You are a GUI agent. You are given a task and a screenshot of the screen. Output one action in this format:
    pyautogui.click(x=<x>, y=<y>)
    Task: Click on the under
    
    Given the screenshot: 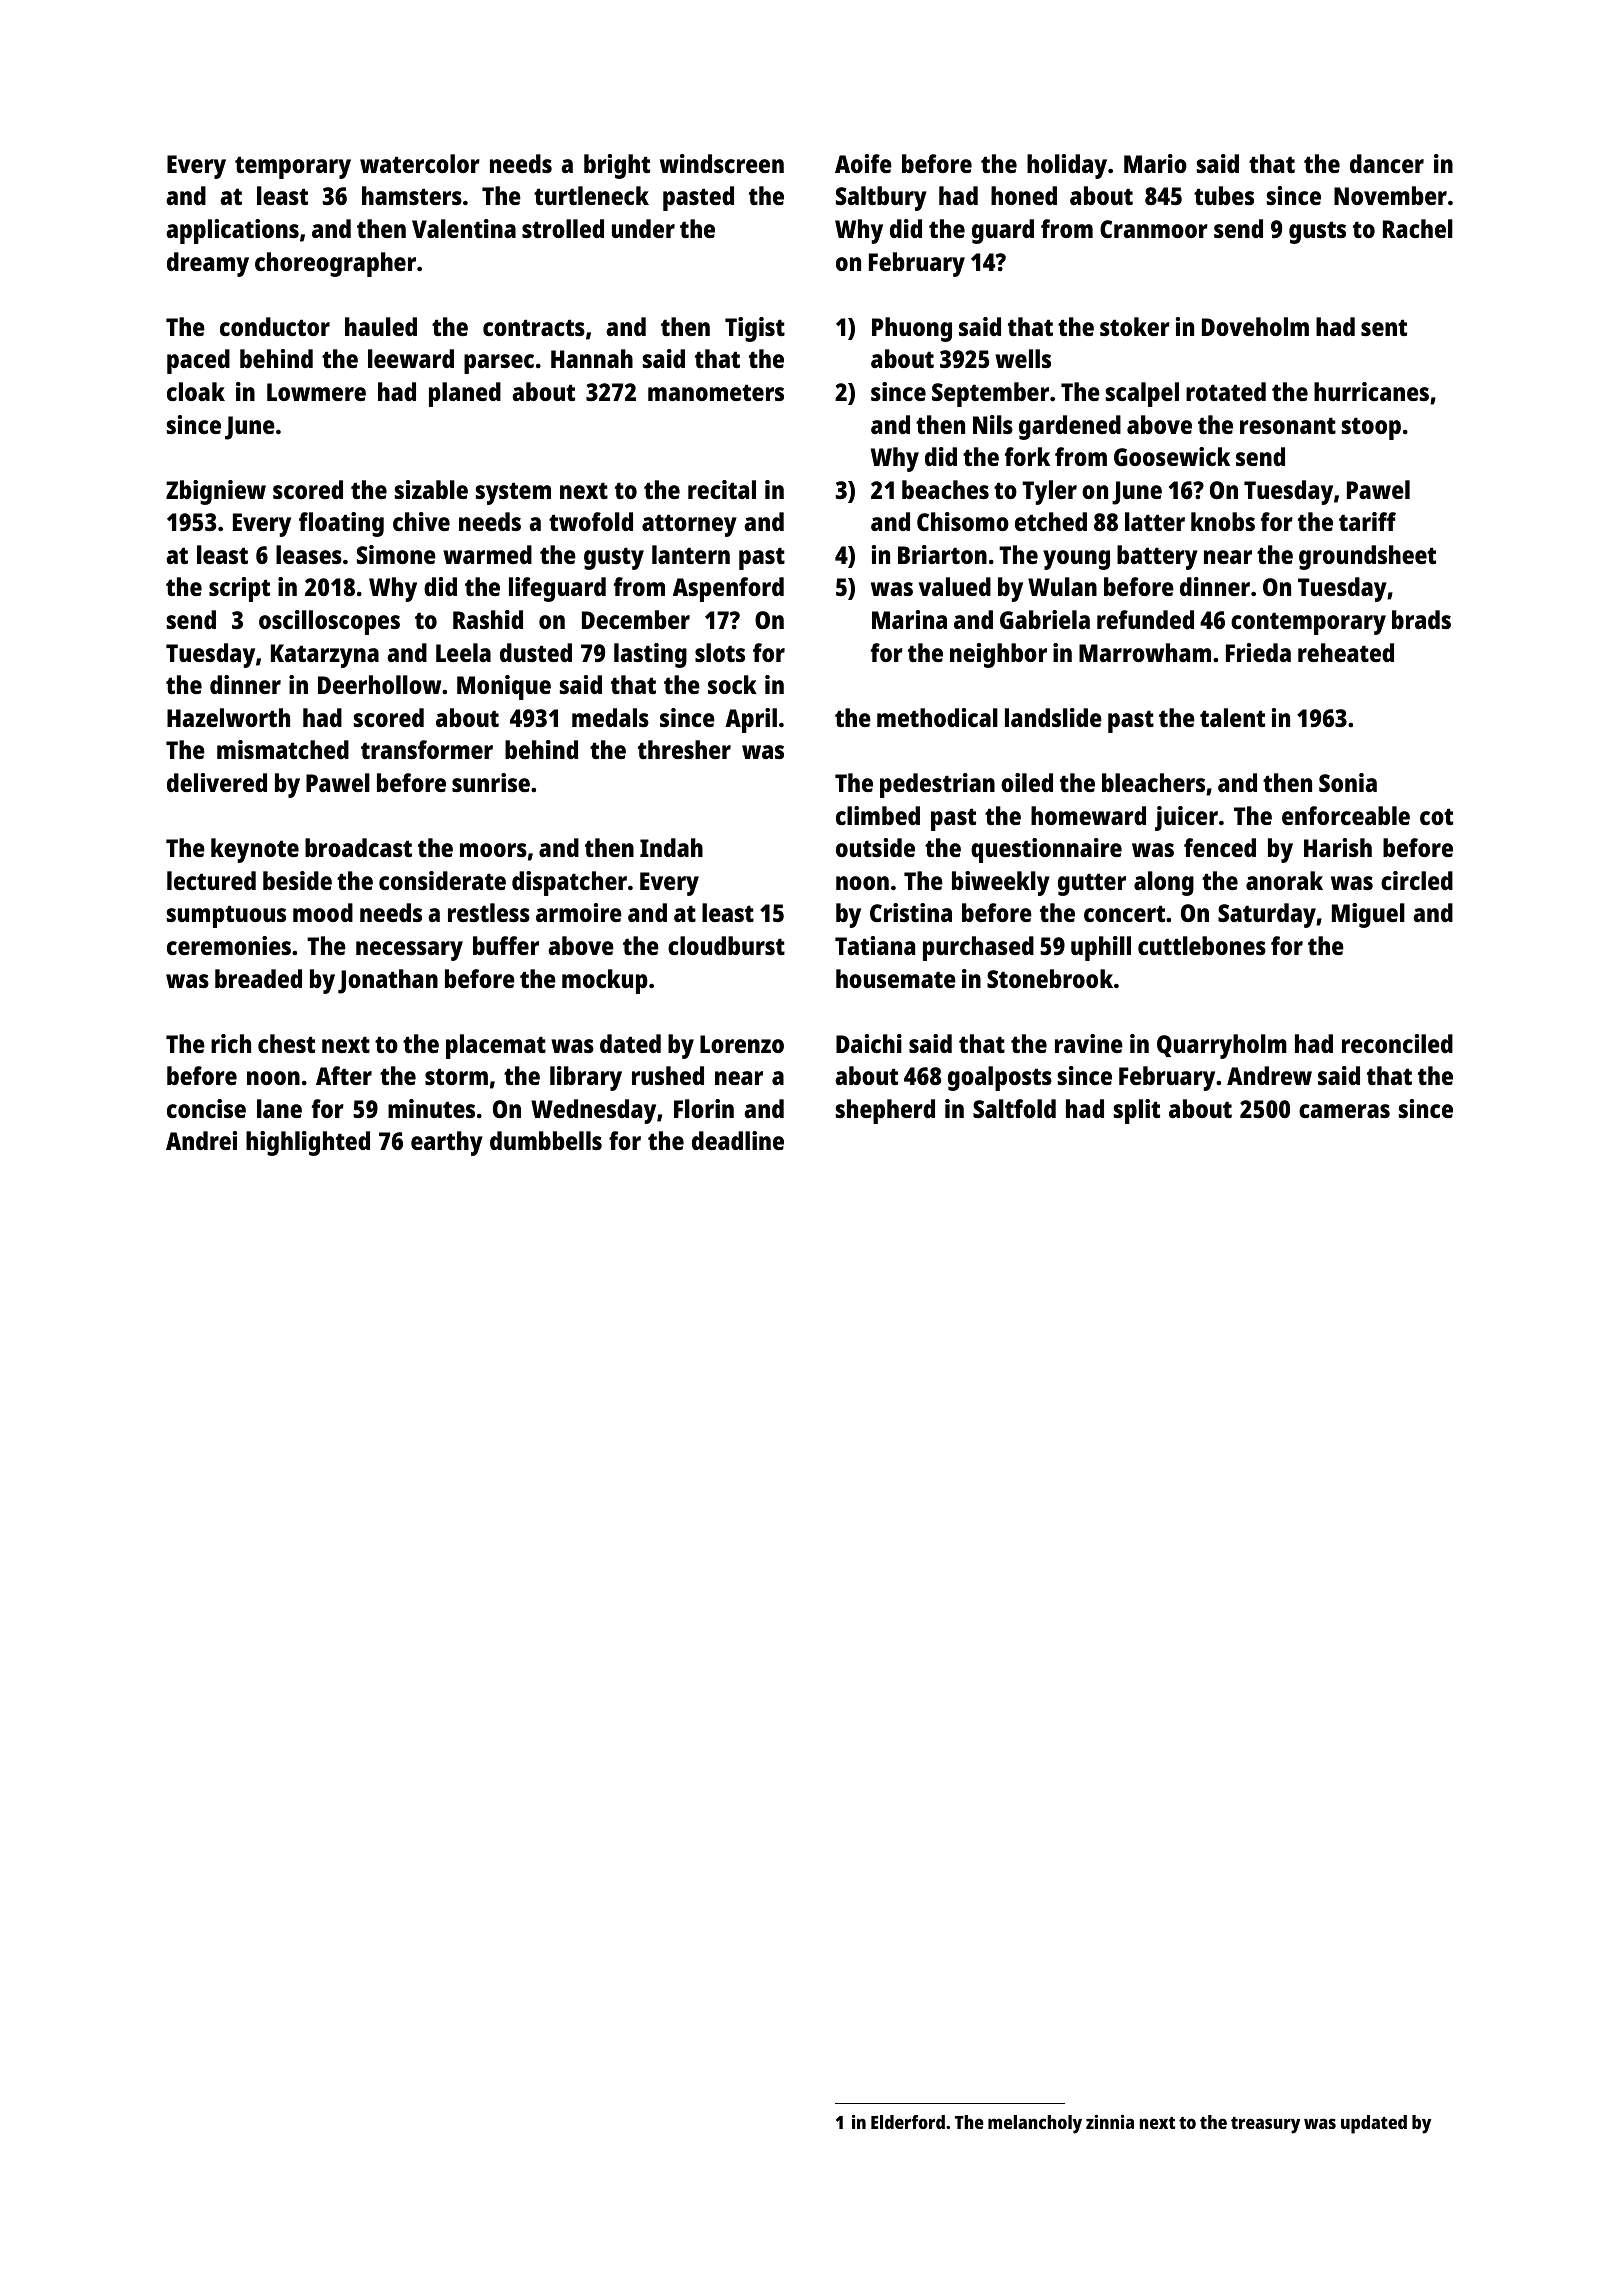 What is the action you would take?
    pyautogui.click(x=643, y=228)
